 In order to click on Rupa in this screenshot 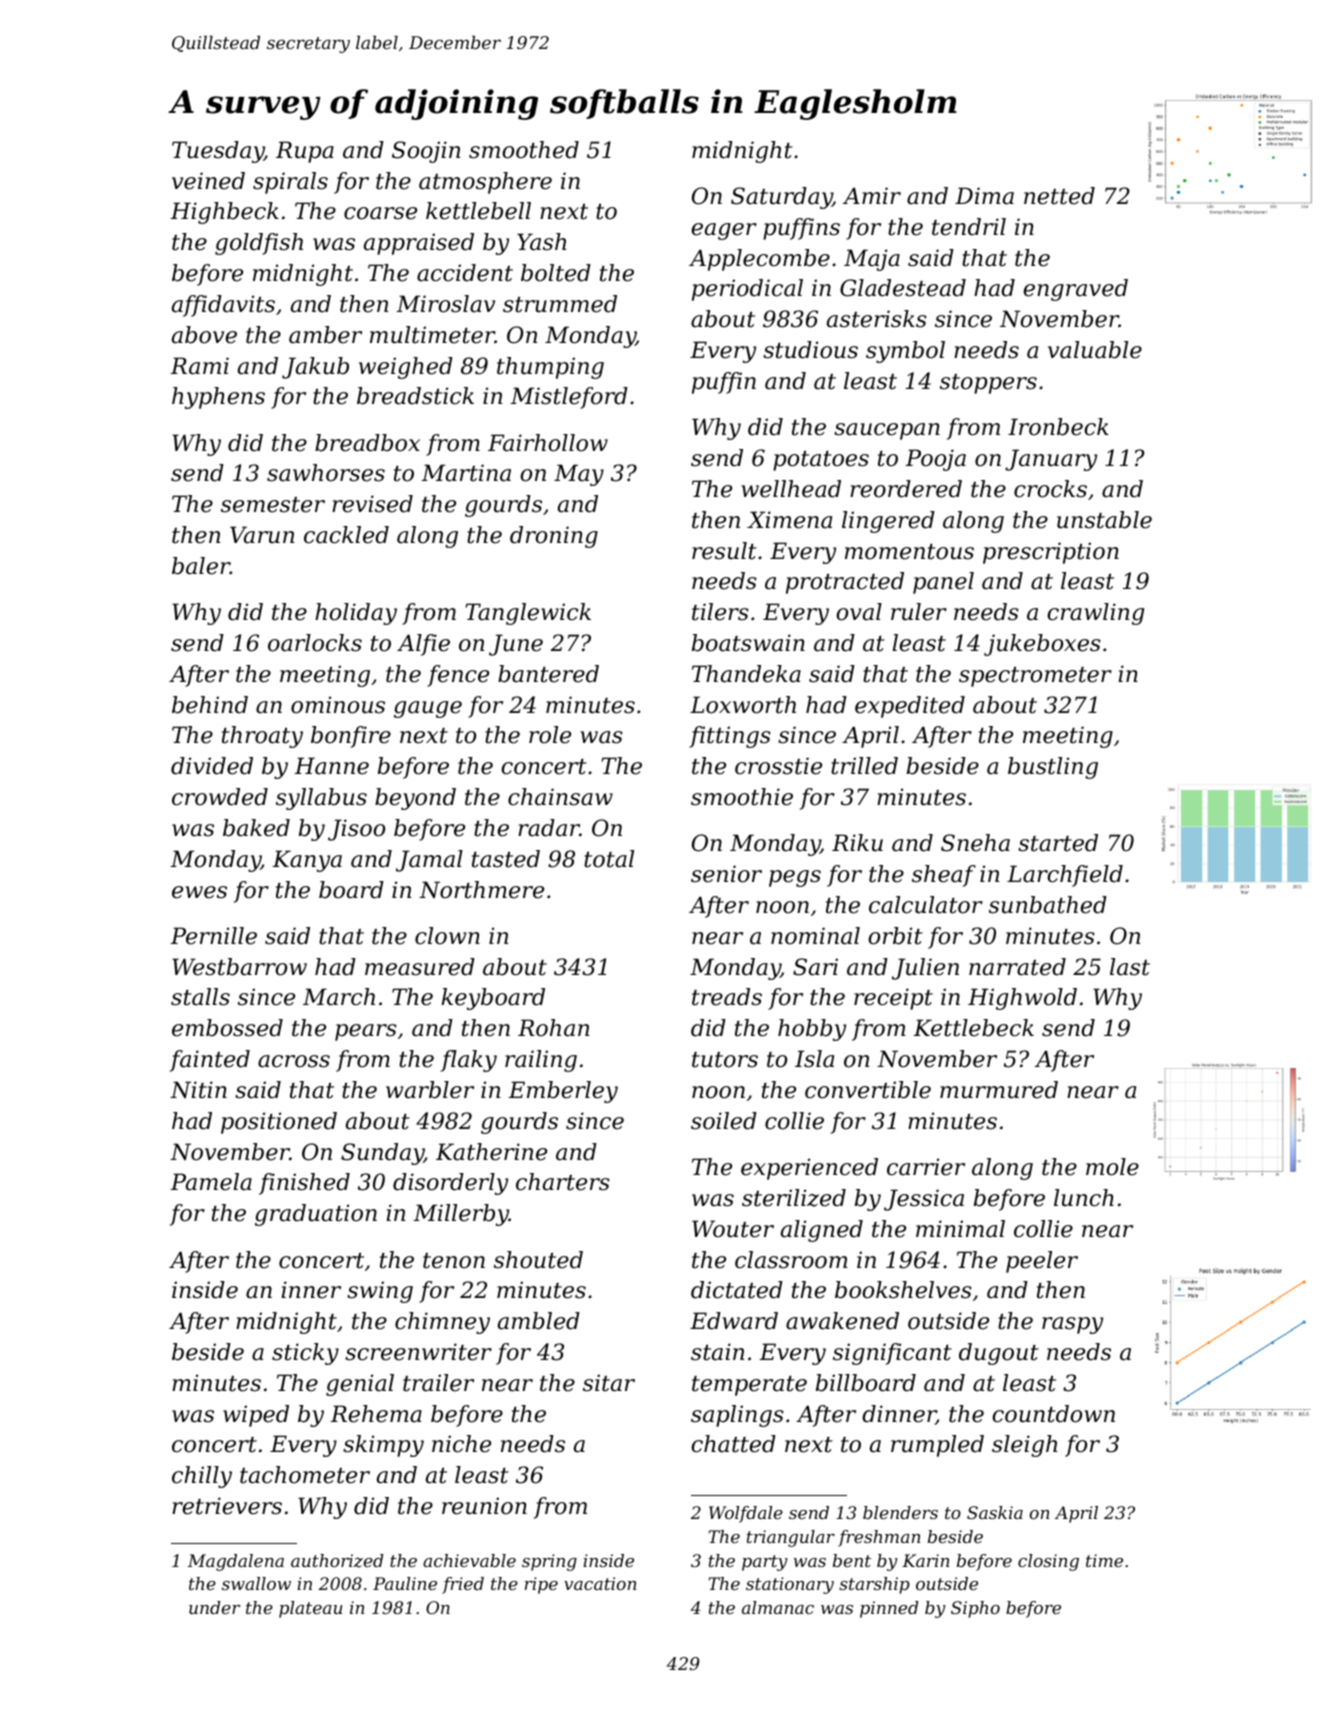, I will do `click(305, 152)`.
